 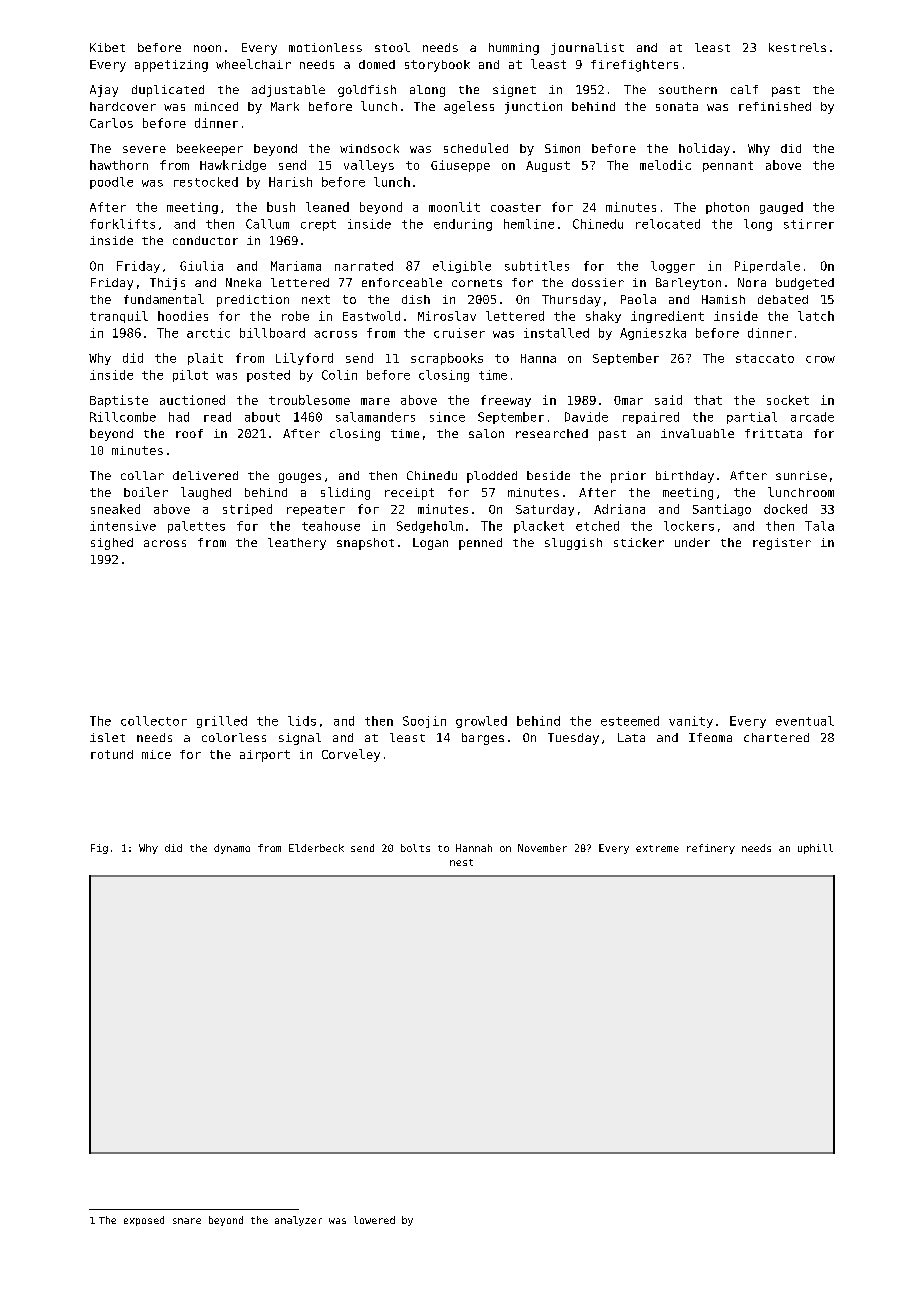 I want to click on Tala, so click(x=819, y=526).
